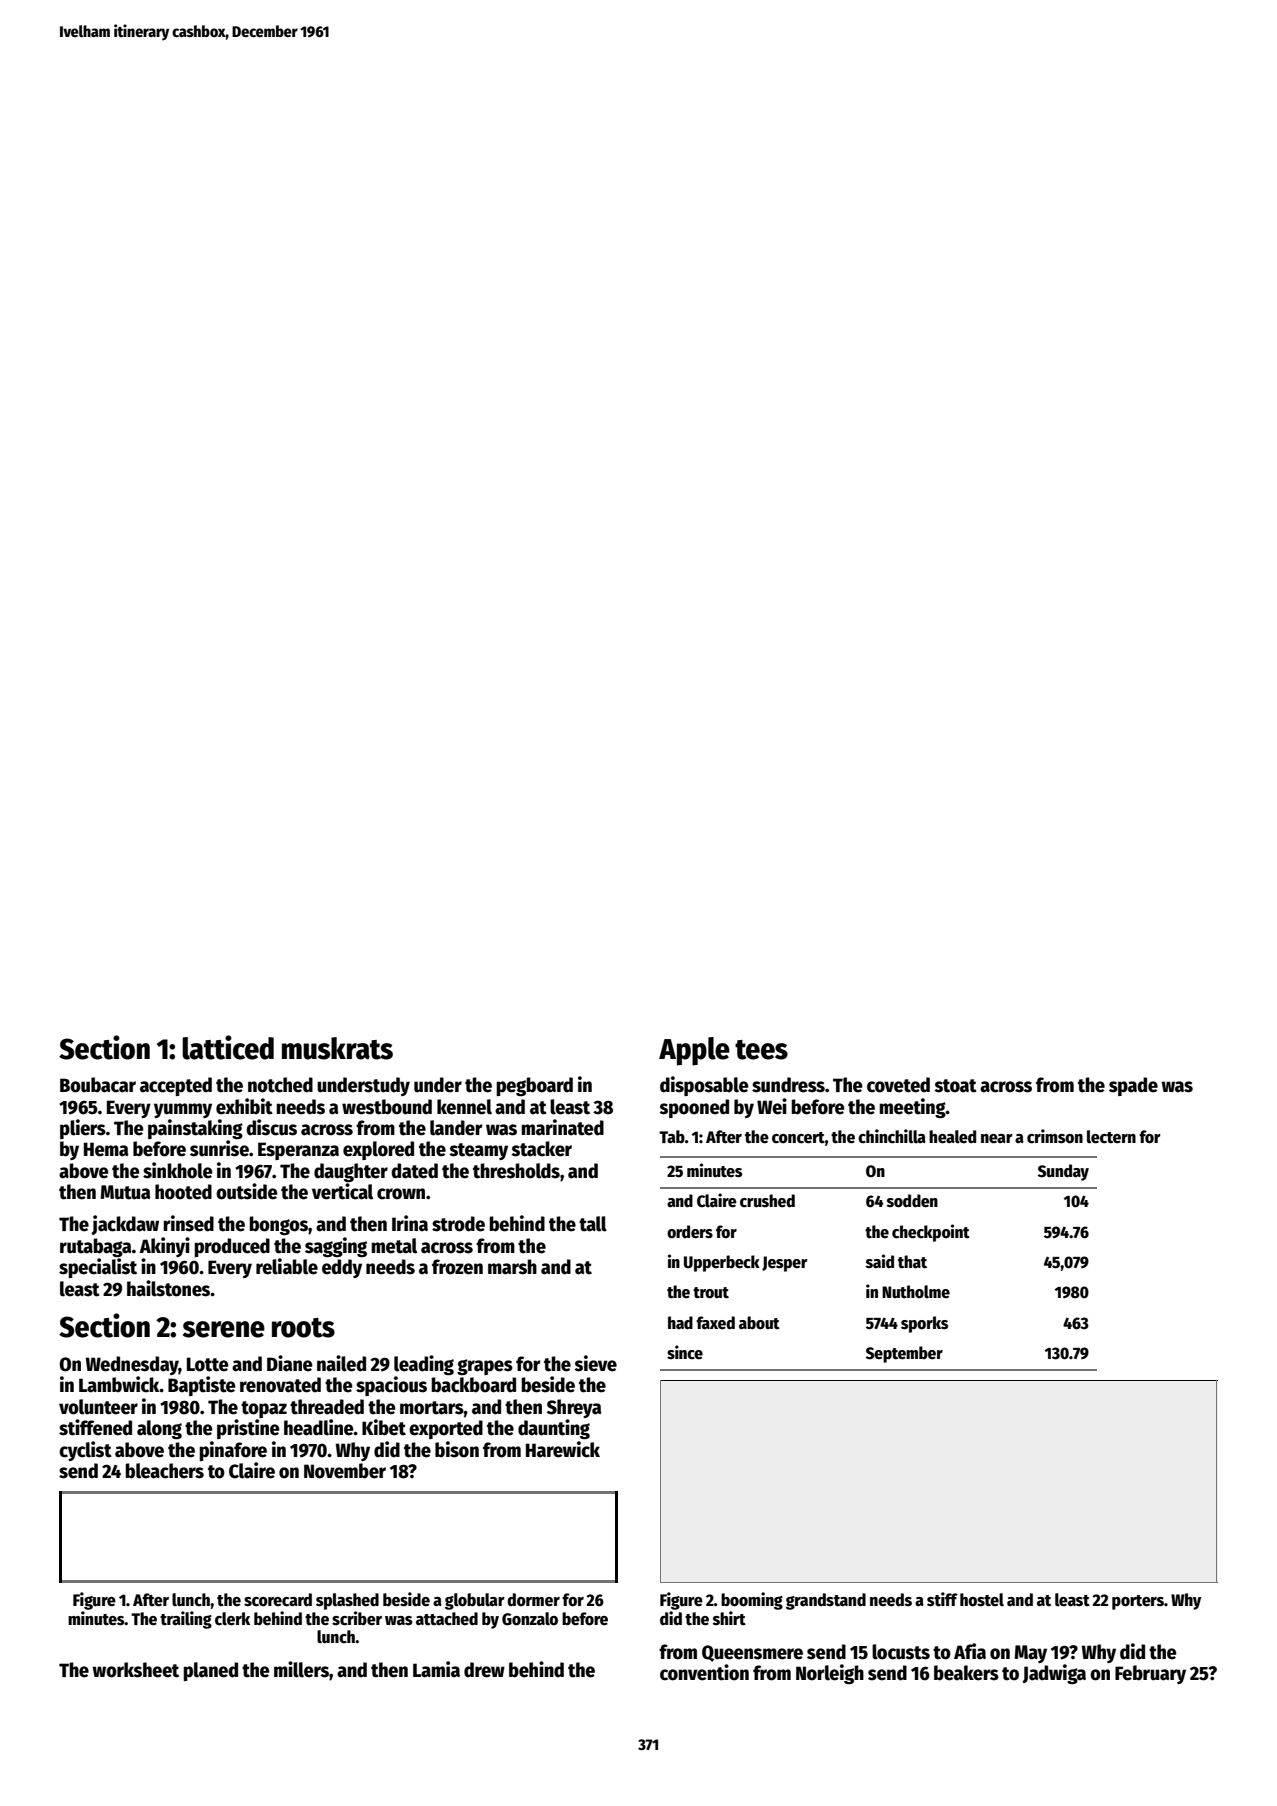 The width and height of the screenshot is (1277, 1806). Describe the element at coordinates (298, 1151) in the screenshot. I see `Esperanza` at that location.
